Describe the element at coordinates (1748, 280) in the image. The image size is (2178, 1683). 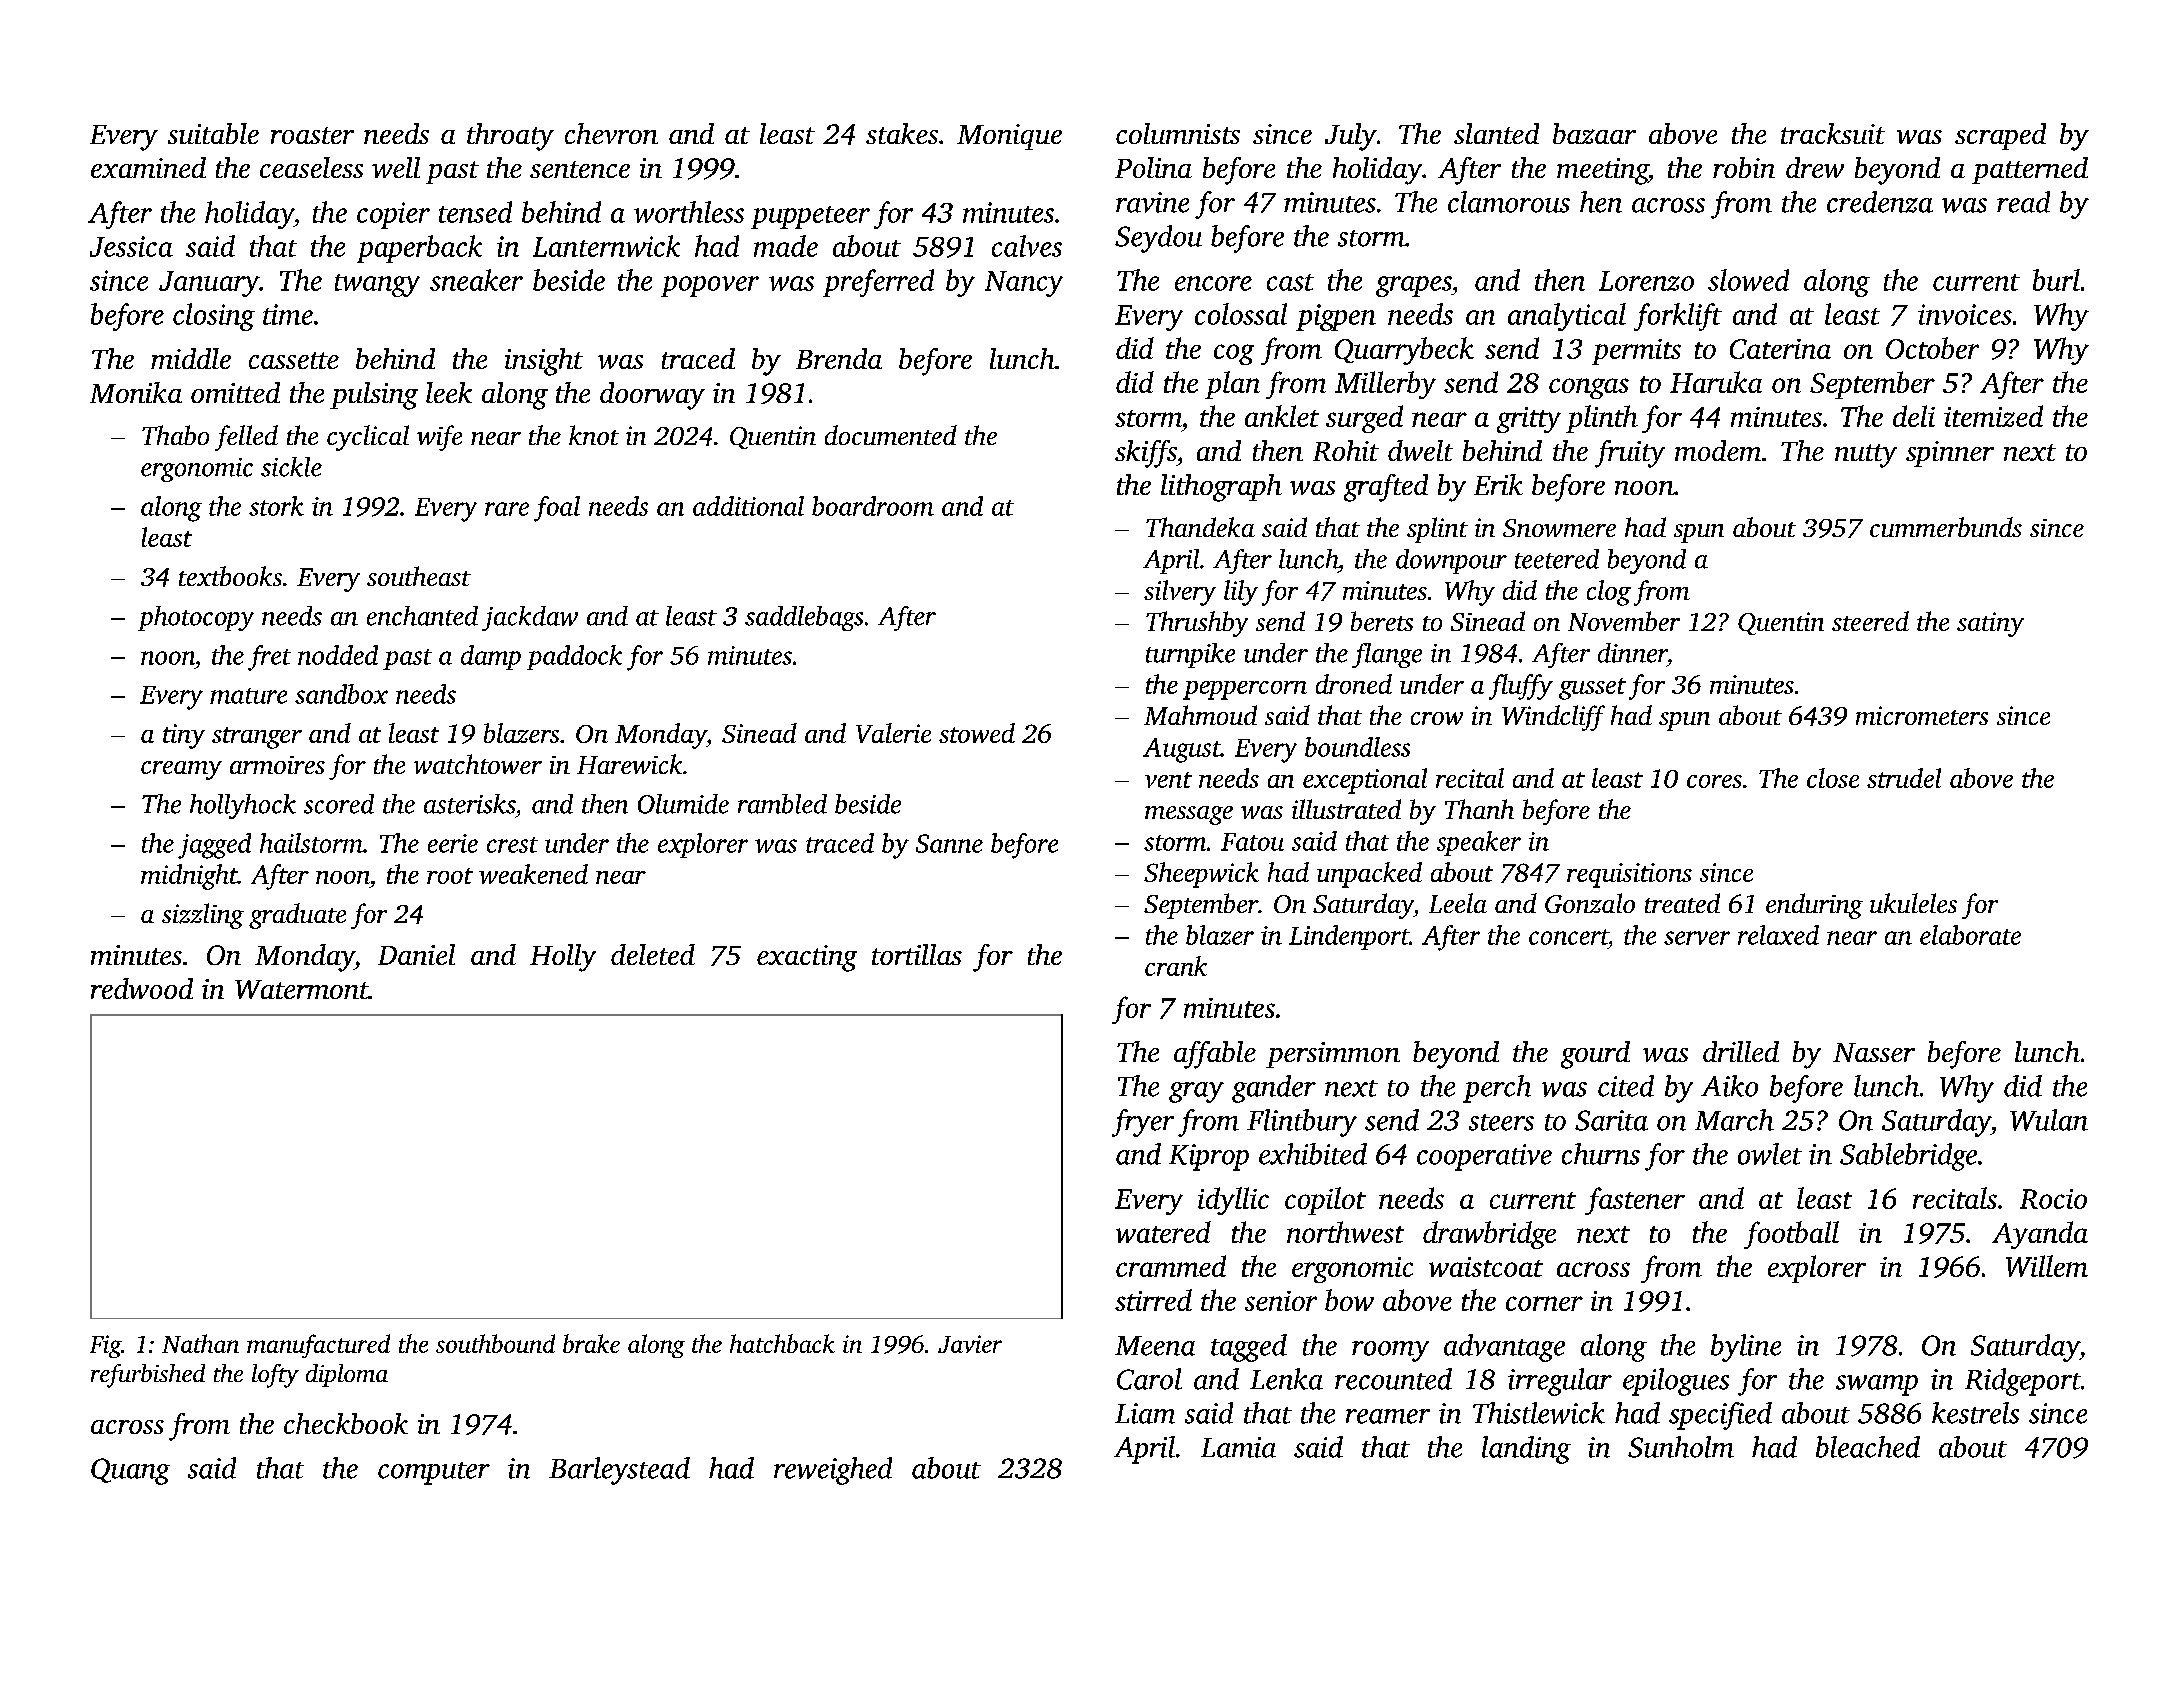
I see `slowed` at that location.
